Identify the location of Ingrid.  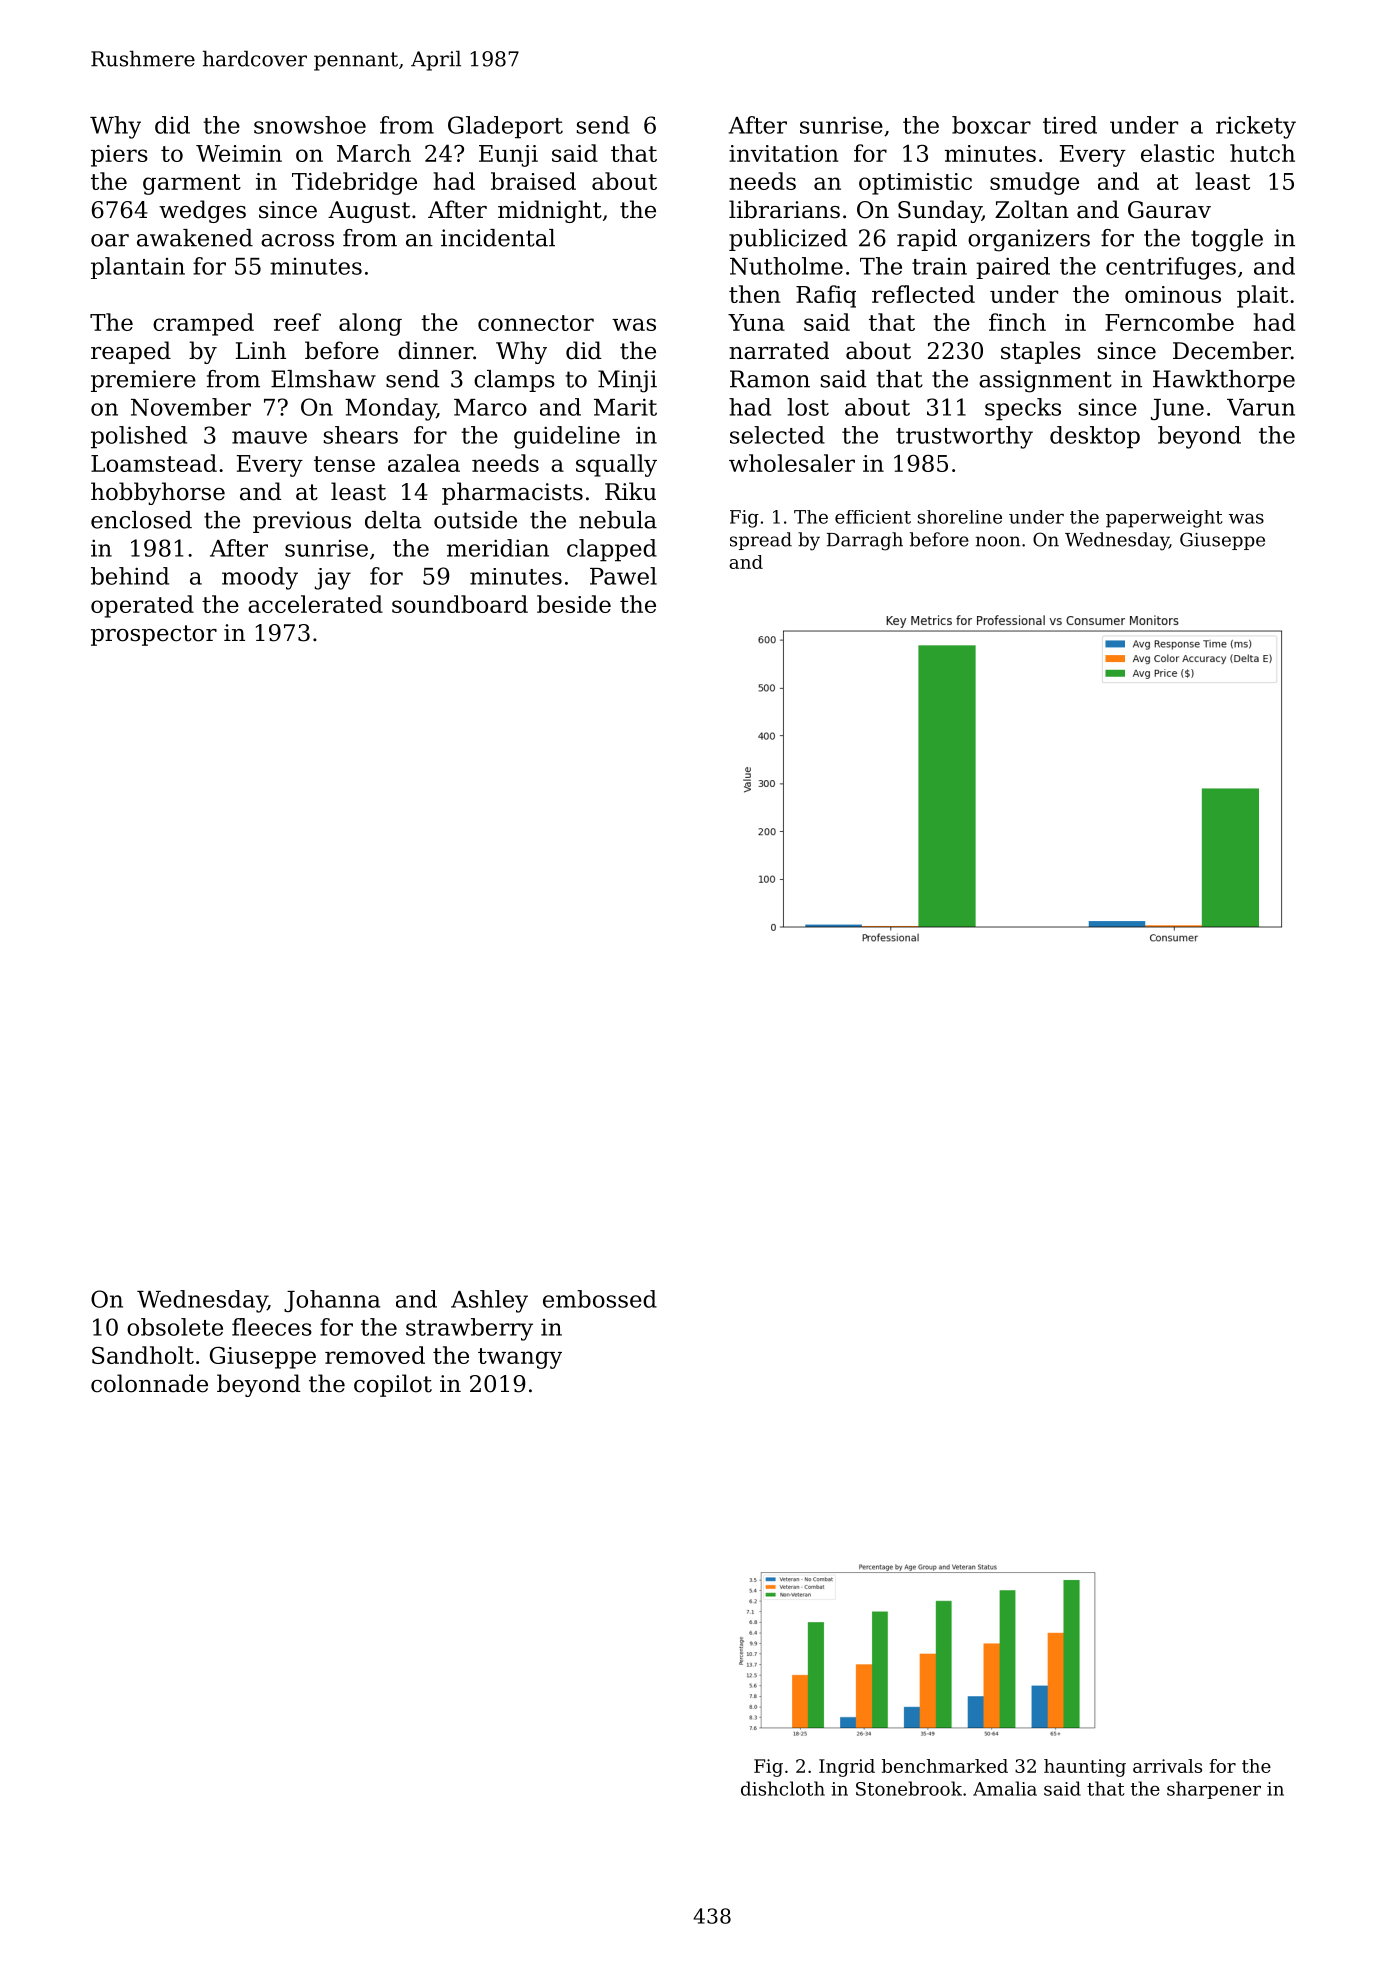
(847, 1768).
